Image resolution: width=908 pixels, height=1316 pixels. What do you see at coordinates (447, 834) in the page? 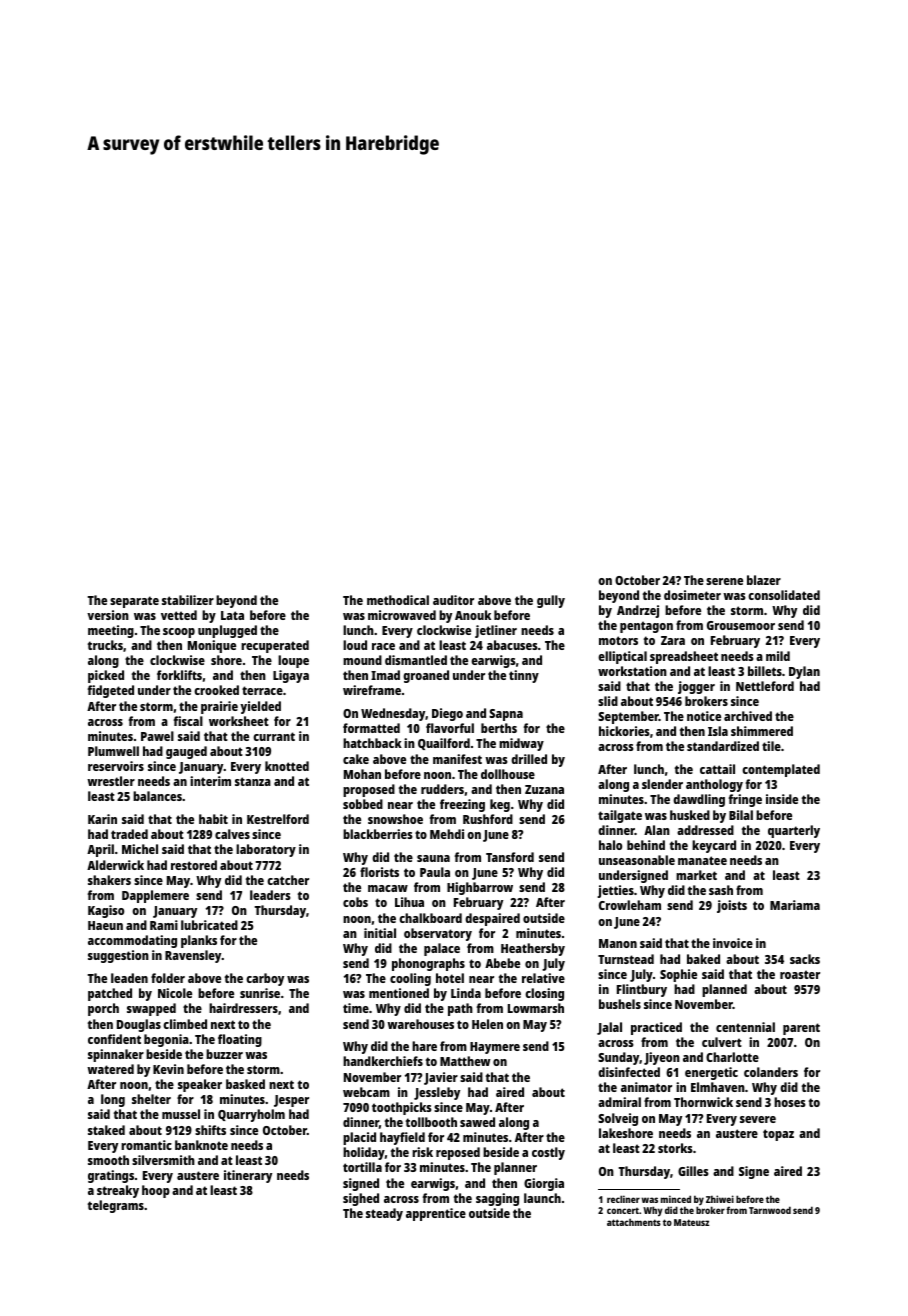
I see `Mehdi` at bounding box center [447, 834].
